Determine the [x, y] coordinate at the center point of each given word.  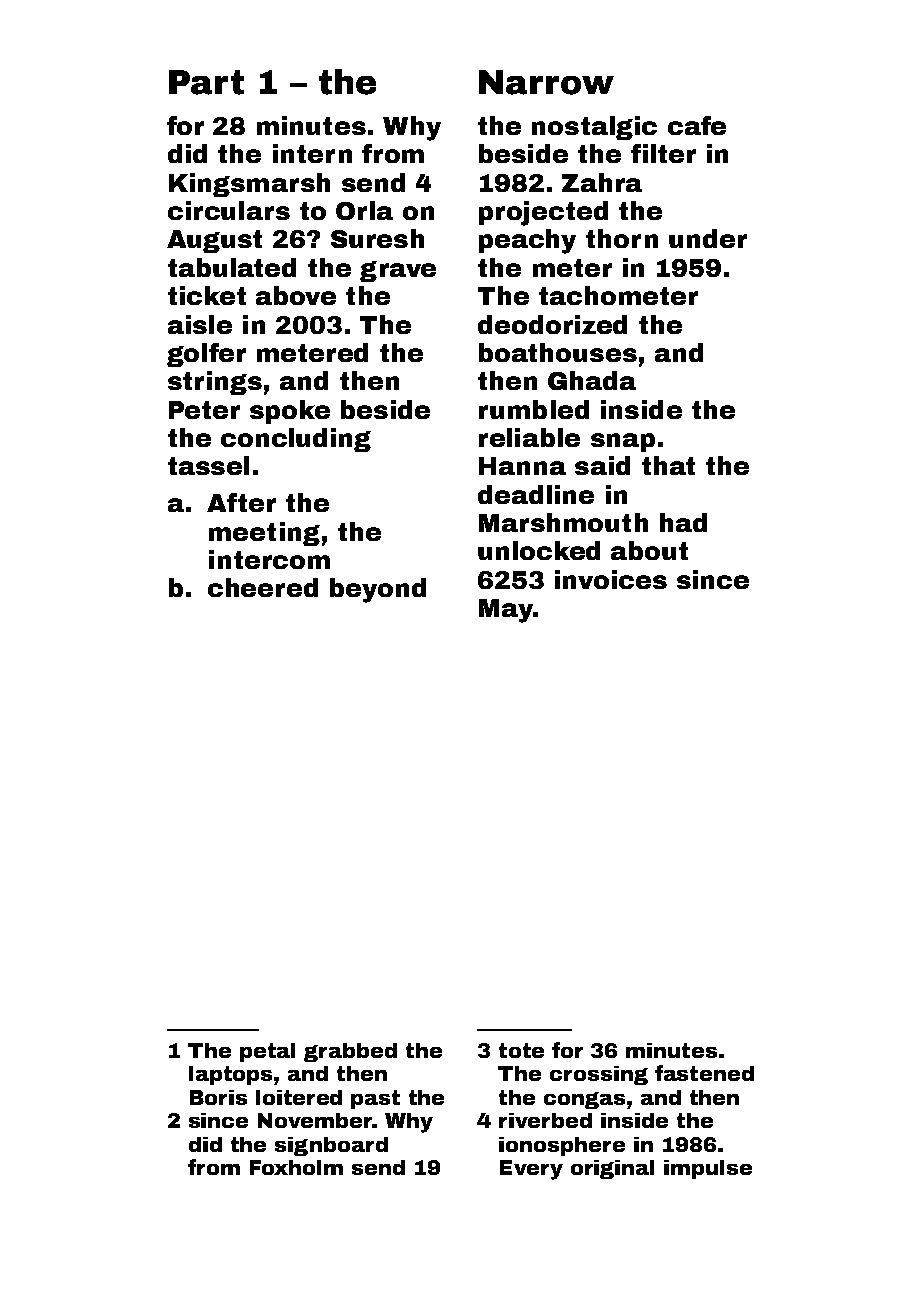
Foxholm [296, 1167]
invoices [611, 579]
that [668, 465]
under [708, 238]
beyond [378, 590]
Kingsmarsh [249, 185]
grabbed [350, 1052]
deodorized [552, 324]
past [375, 1099]
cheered [263, 587]
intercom [269, 559]
